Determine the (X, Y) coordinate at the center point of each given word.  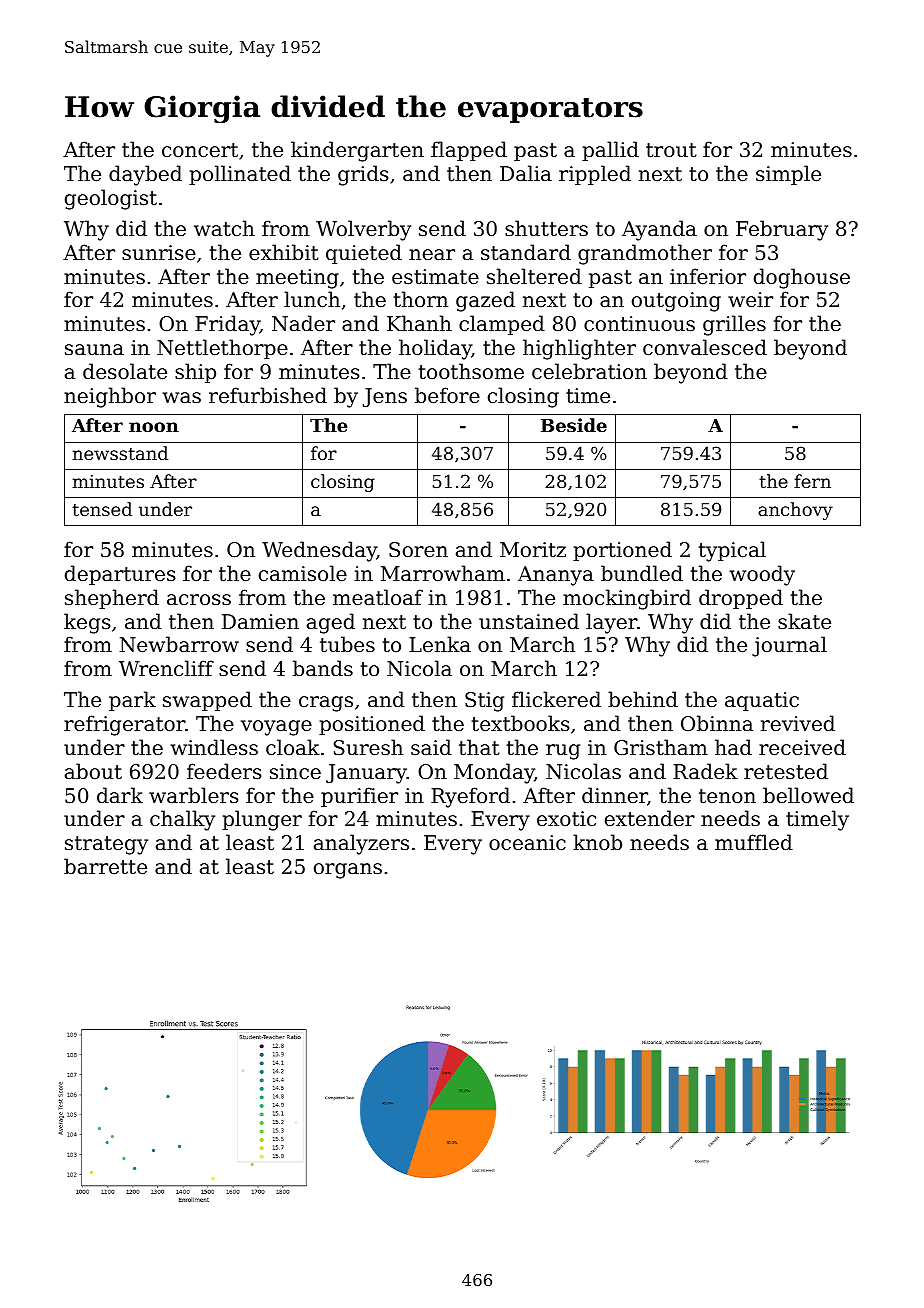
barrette (105, 866)
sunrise (159, 253)
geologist (111, 199)
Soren (418, 550)
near (432, 255)
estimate (435, 277)
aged (331, 623)
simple (788, 175)
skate (804, 621)
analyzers (361, 844)
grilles (734, 325)
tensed (102, 509)
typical (732, 551)
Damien (260, 622)
